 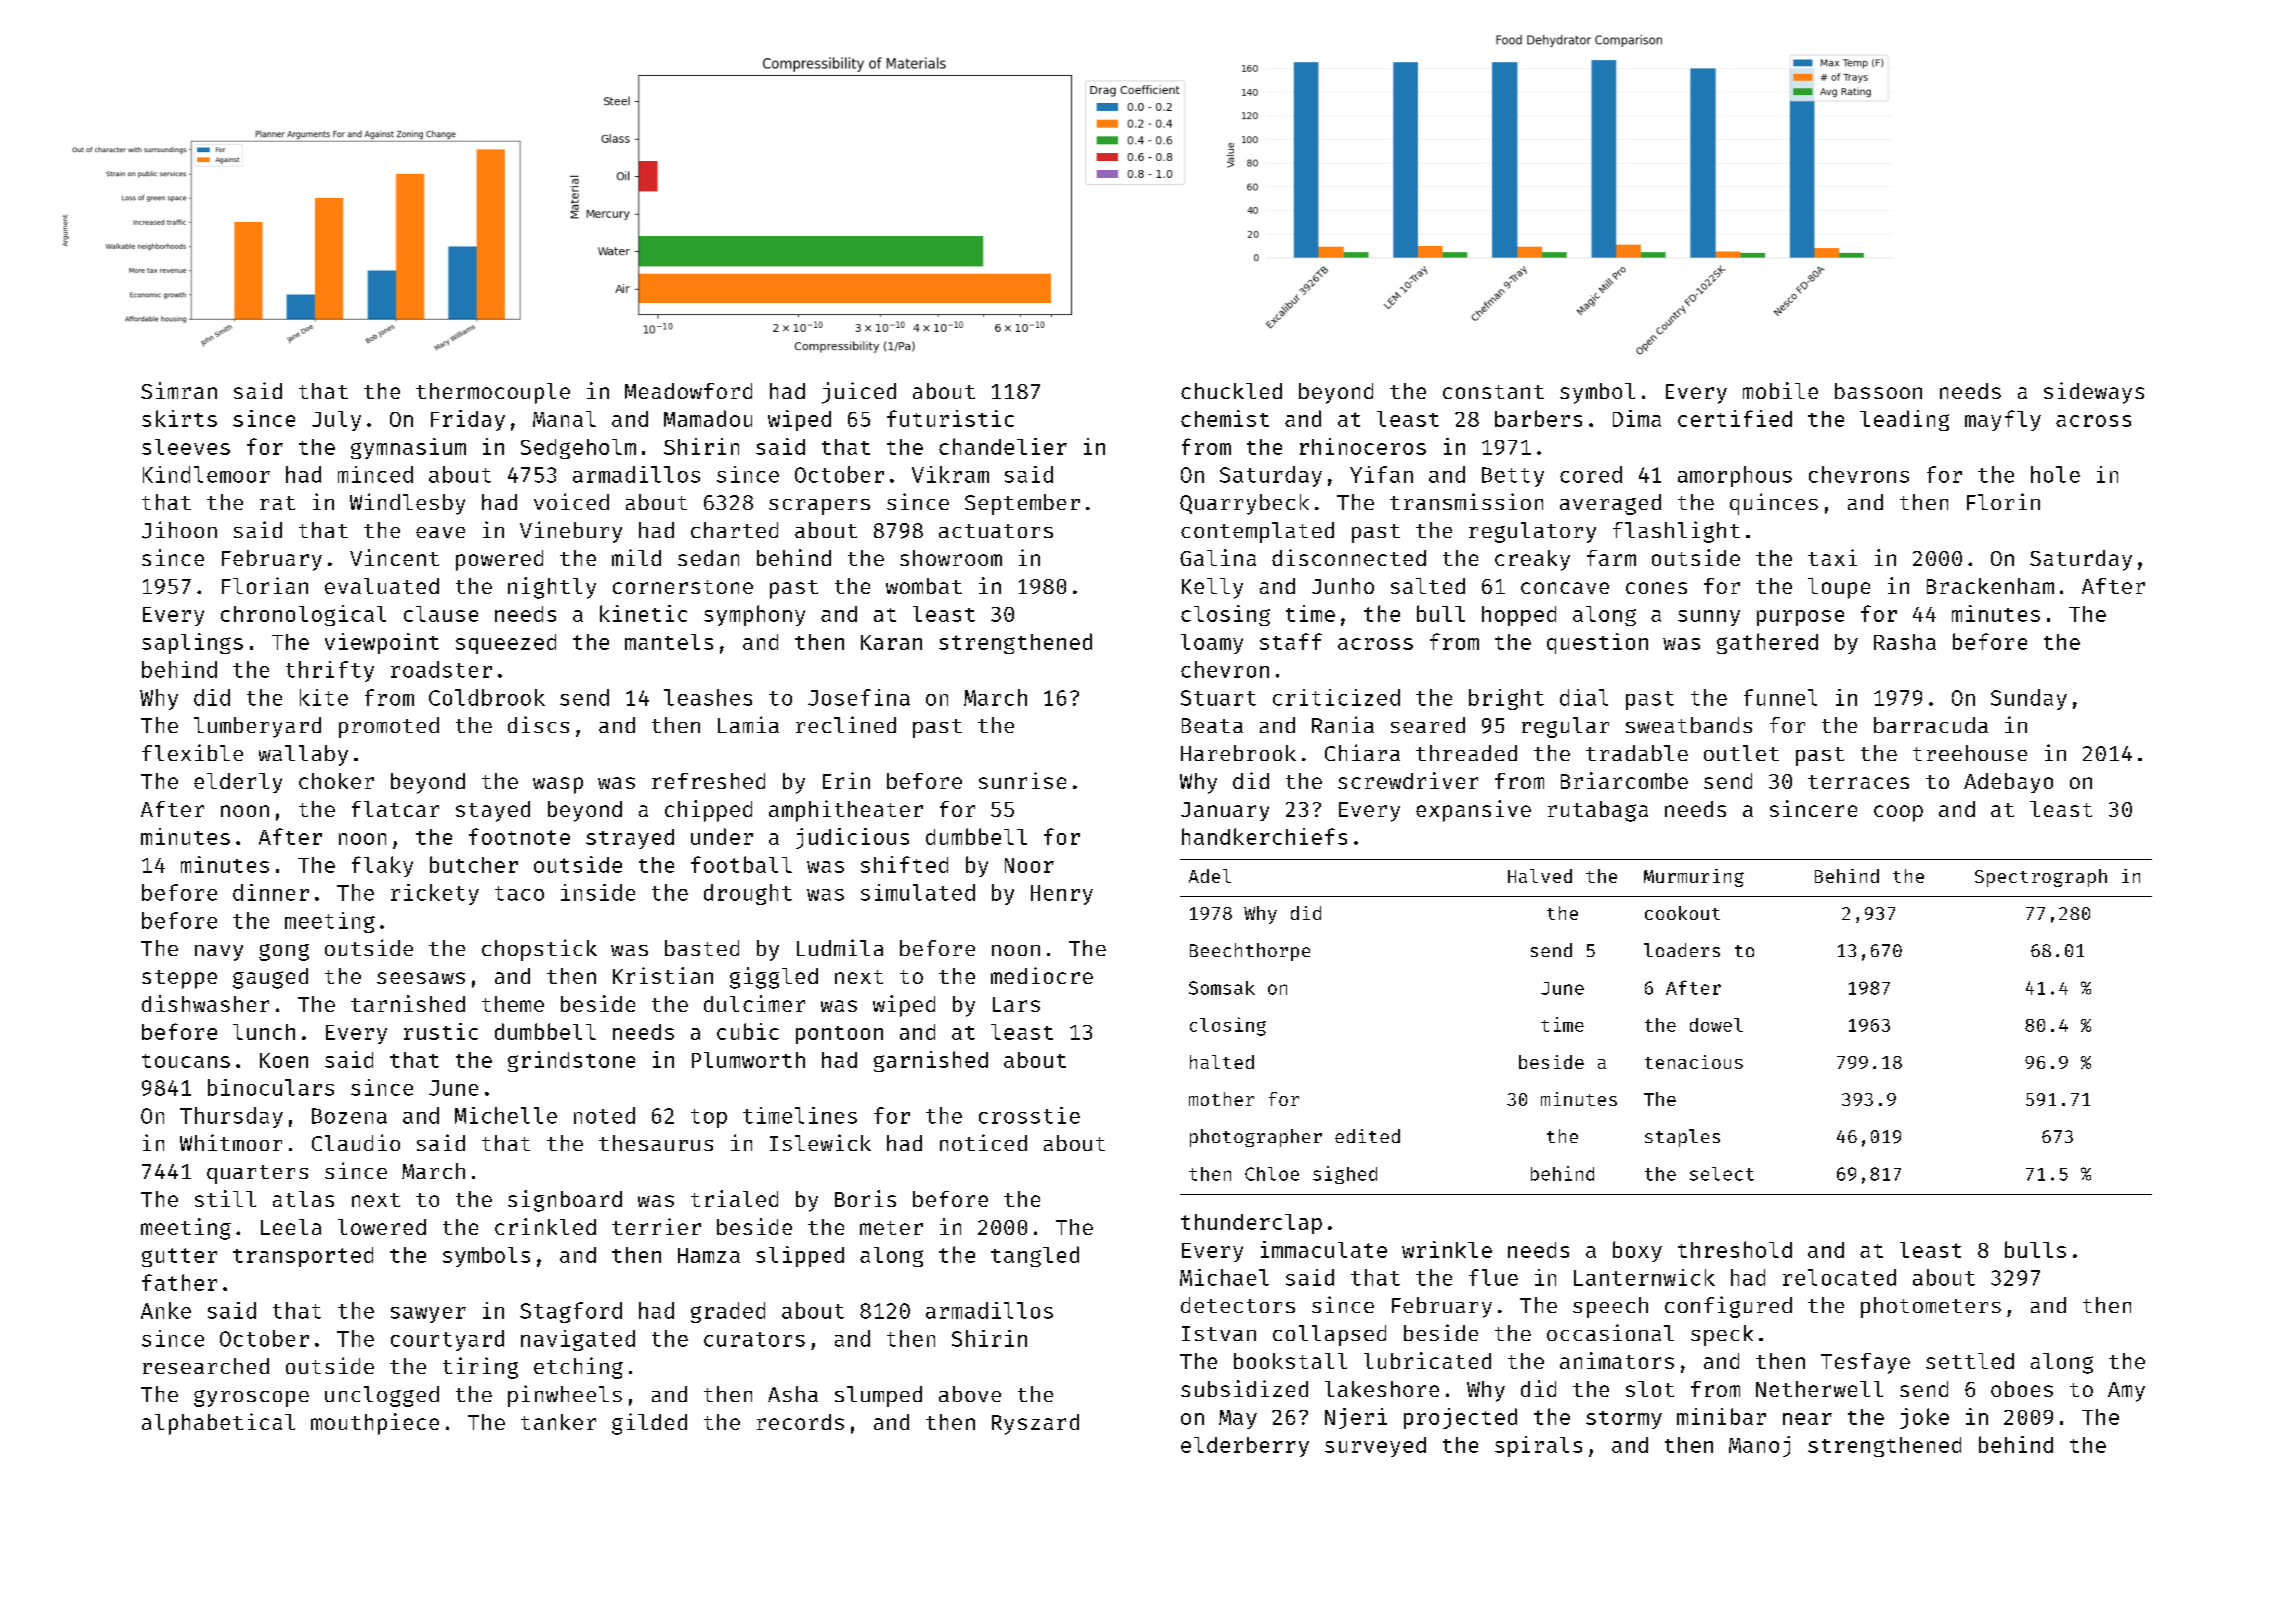 What do you see at coordinates (2041, 878) in the image?
I see `Spectrograph` at bounding box center [2041, 878].
